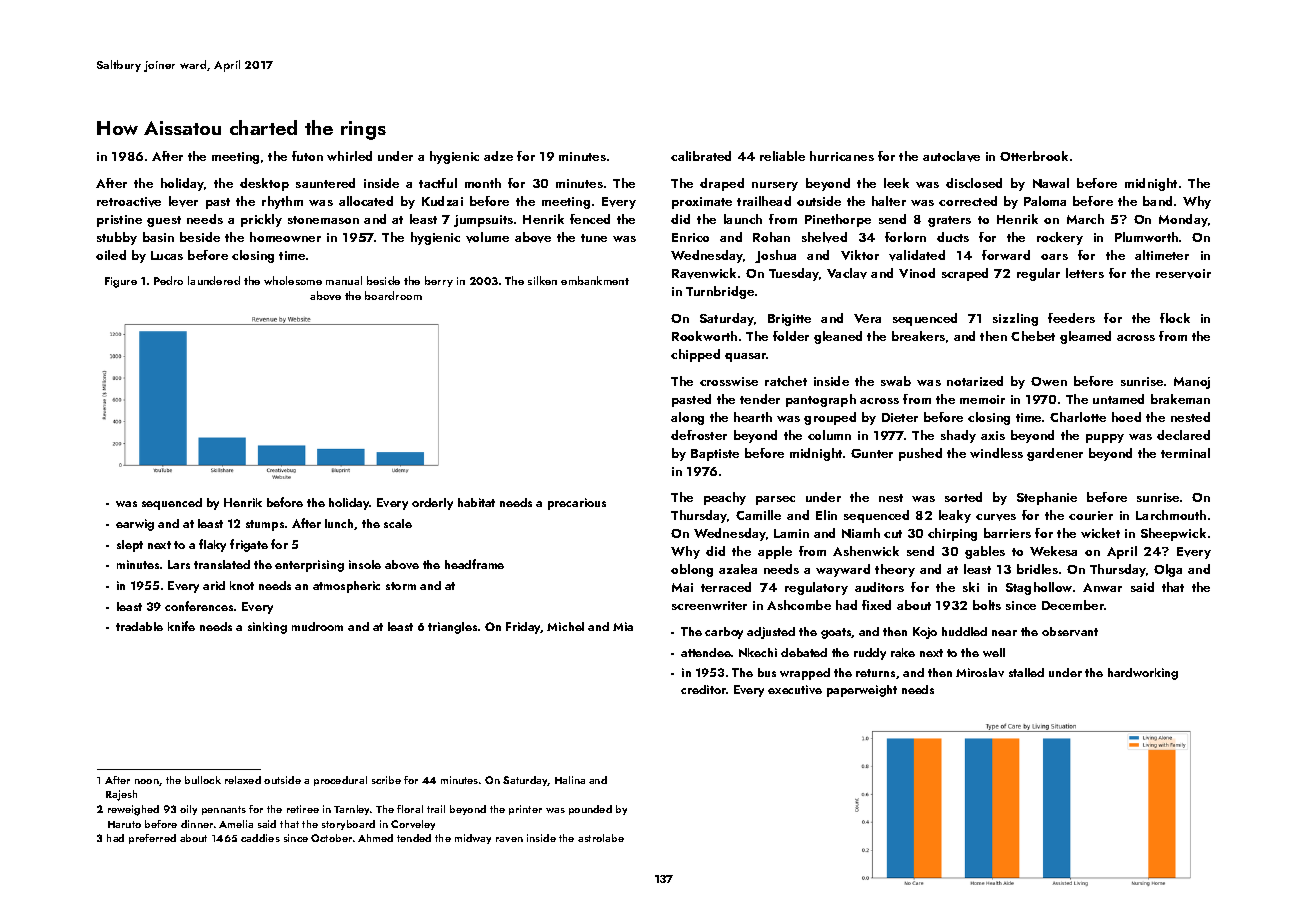 This page has width=1308, height=924. What do you see at coordinates (1143, 674) in the page?
I see `hardworking` at bounding box center [1143, 674].
